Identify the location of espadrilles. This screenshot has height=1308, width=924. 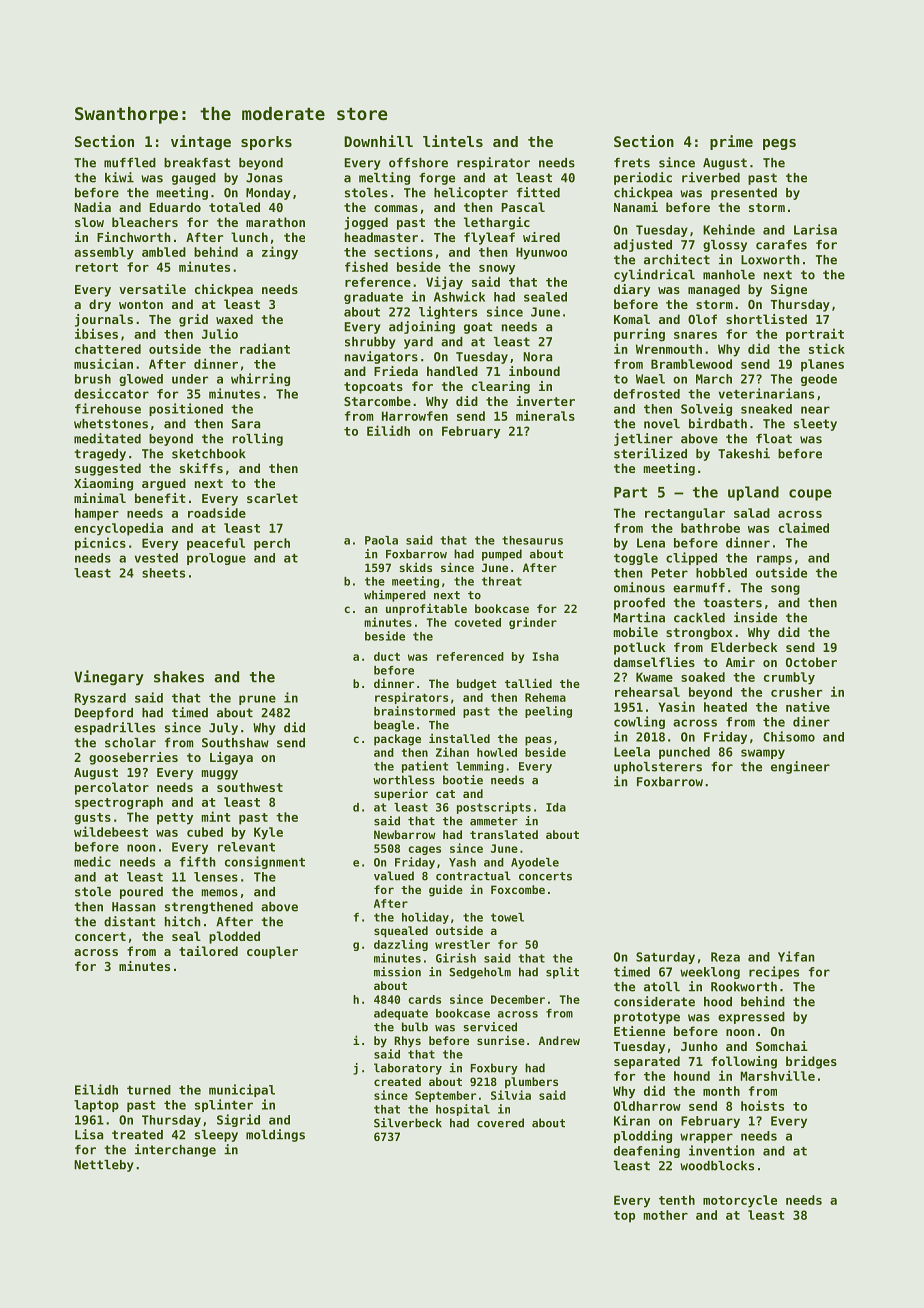
(114, 728).
